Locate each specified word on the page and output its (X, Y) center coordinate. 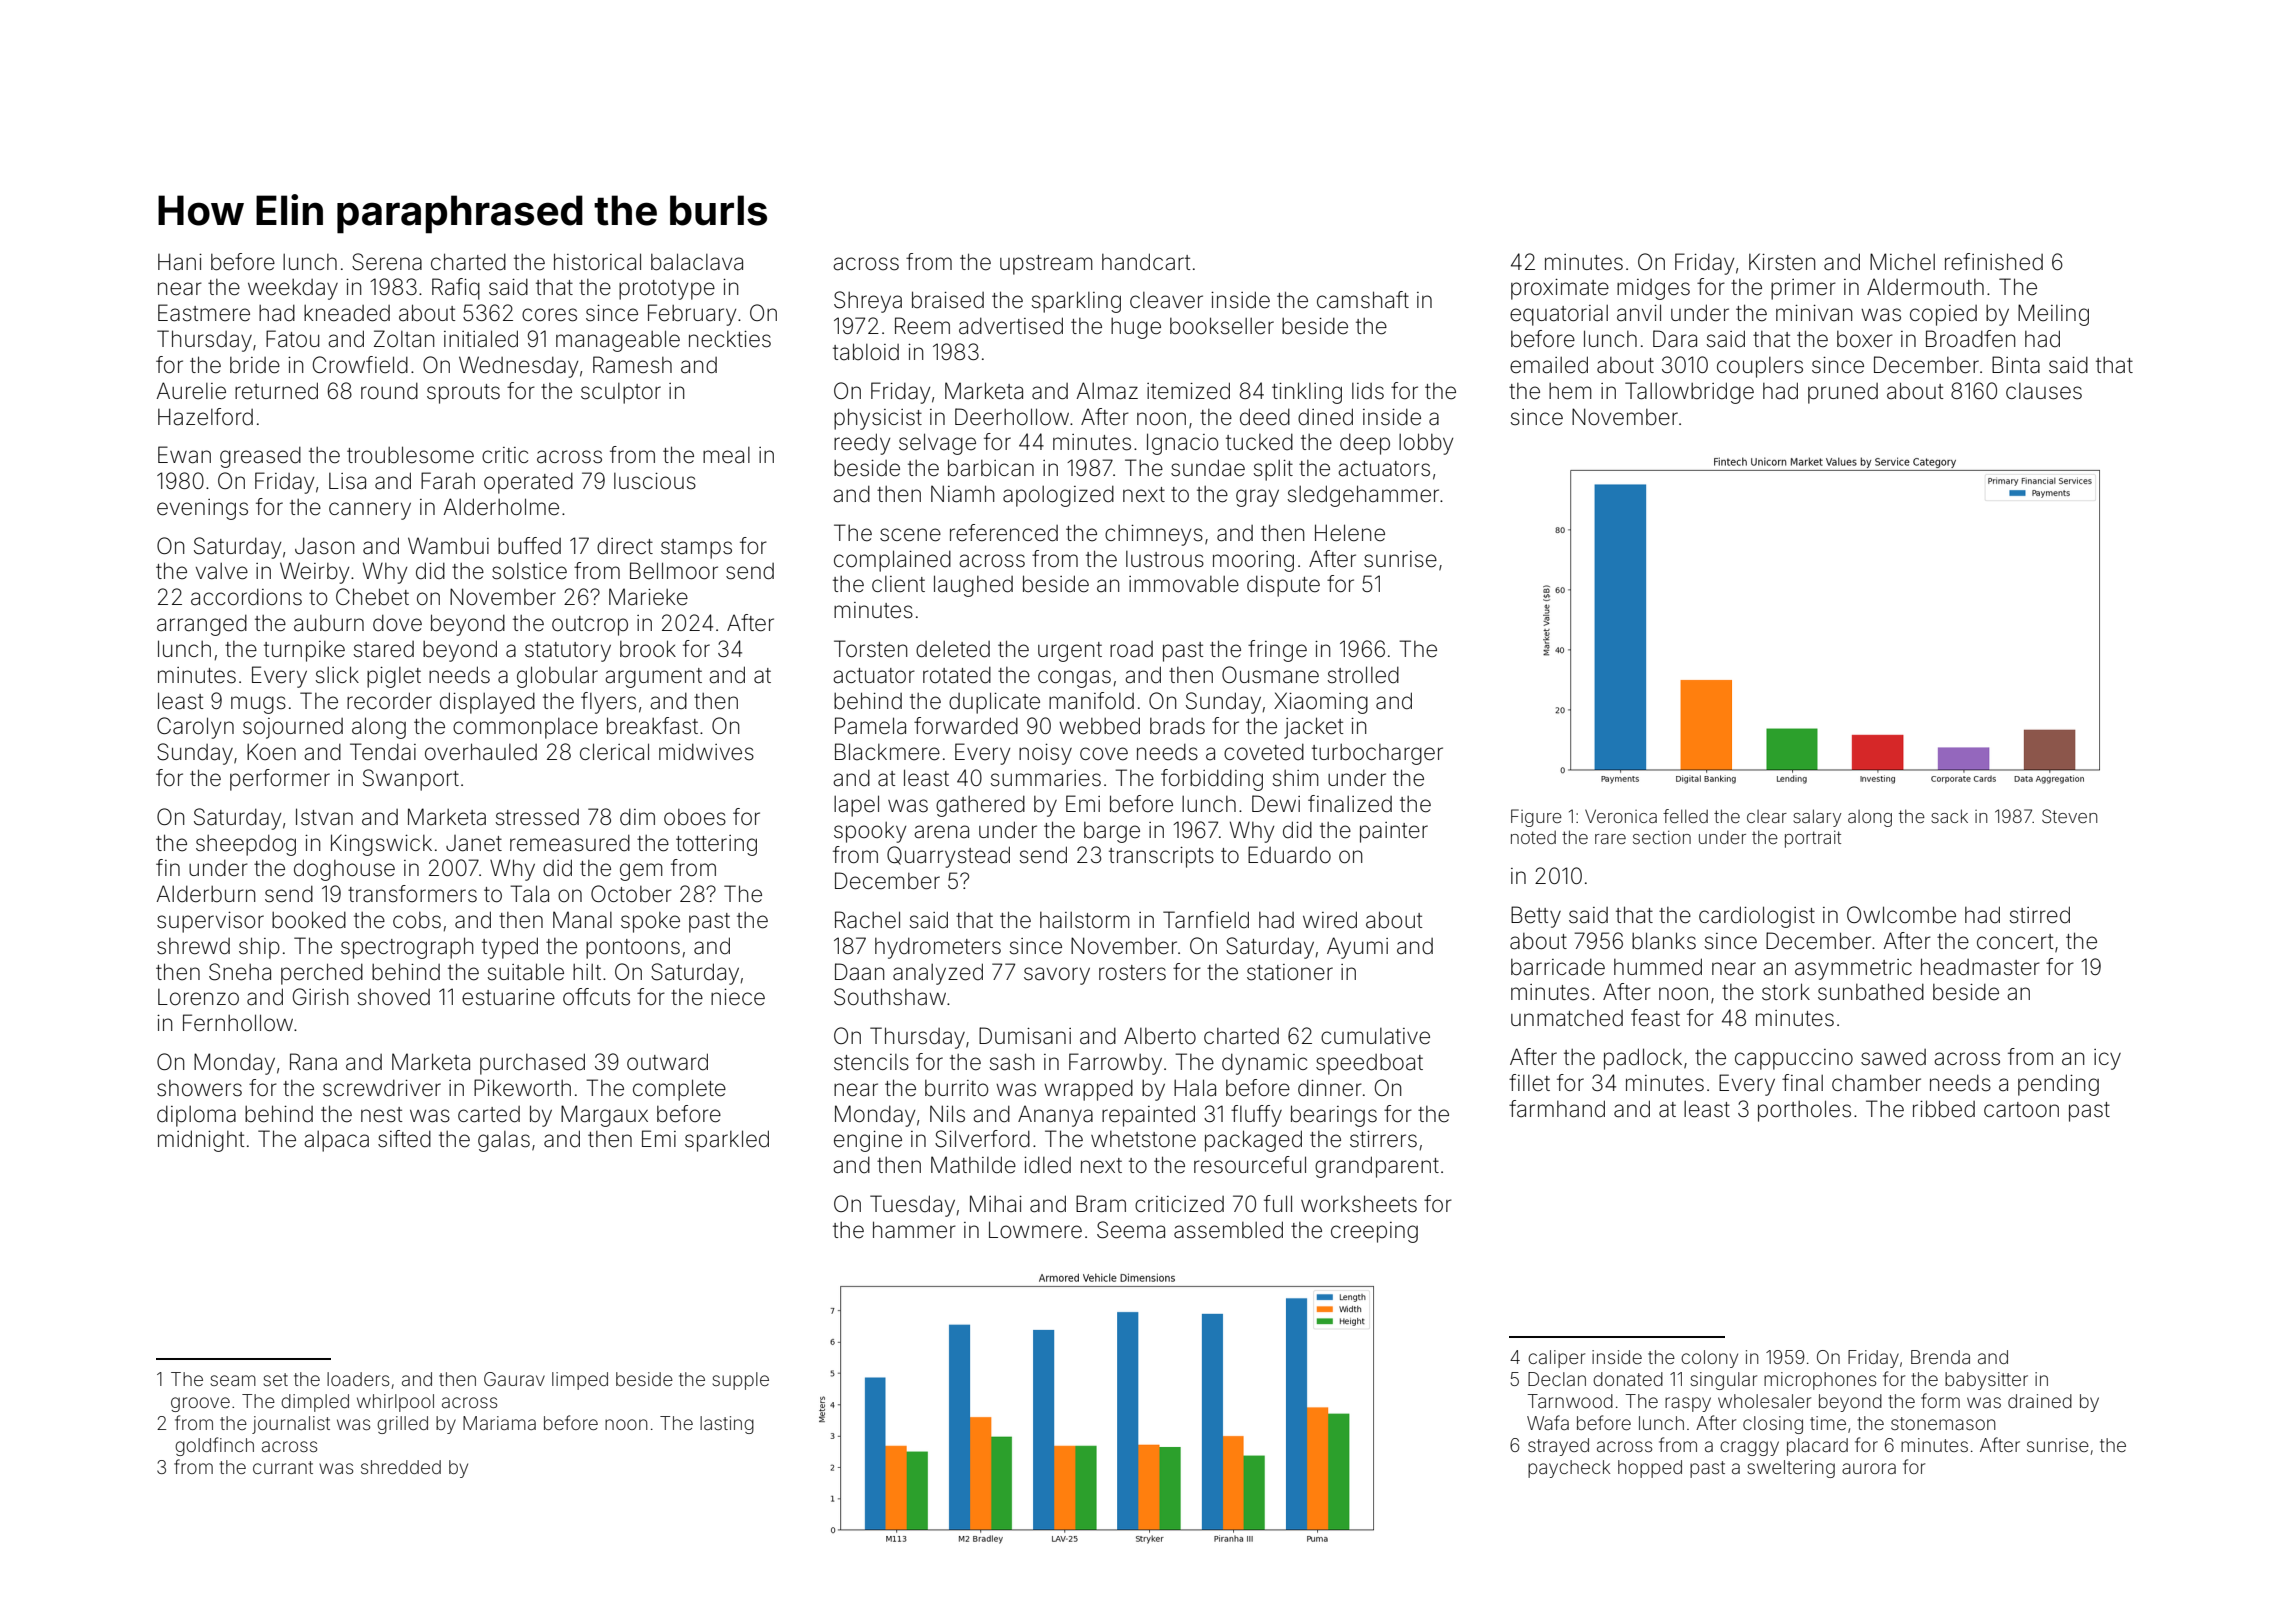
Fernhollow (238, 1023)
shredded (401, 1467)
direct (625, 546)
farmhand (1557, 1109)
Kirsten (1782, 262)
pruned (1843, 393)
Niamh (962, 494)
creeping (1374, 1232)
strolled (1363, 675)
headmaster (1980, 967)
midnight (201, 1141)
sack (1949, 816)
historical (597, 262)
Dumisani (1025, 1036)
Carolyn (195, 728)
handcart (1146, 262)
